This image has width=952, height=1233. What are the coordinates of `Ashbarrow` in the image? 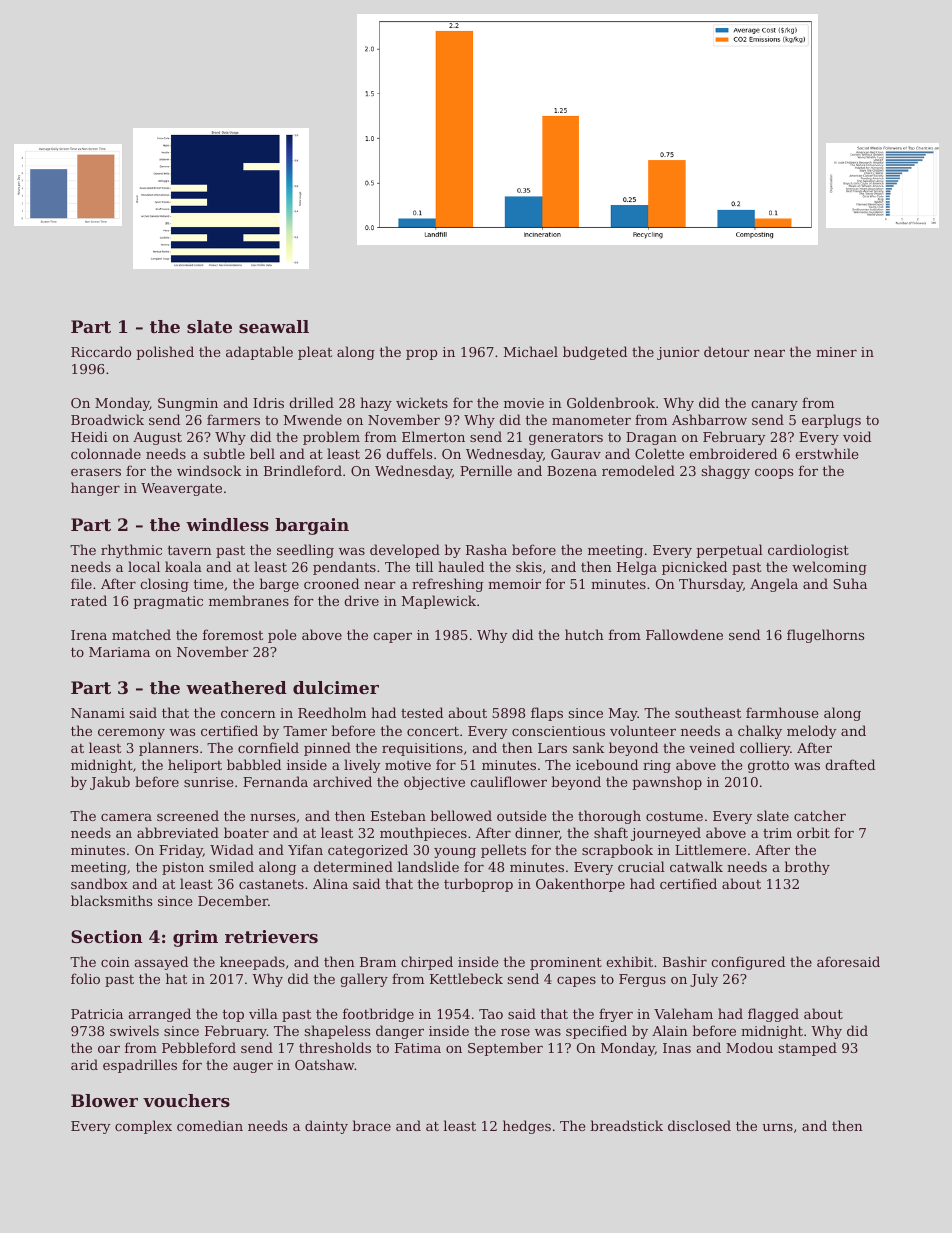 It's located at (709, 419).
